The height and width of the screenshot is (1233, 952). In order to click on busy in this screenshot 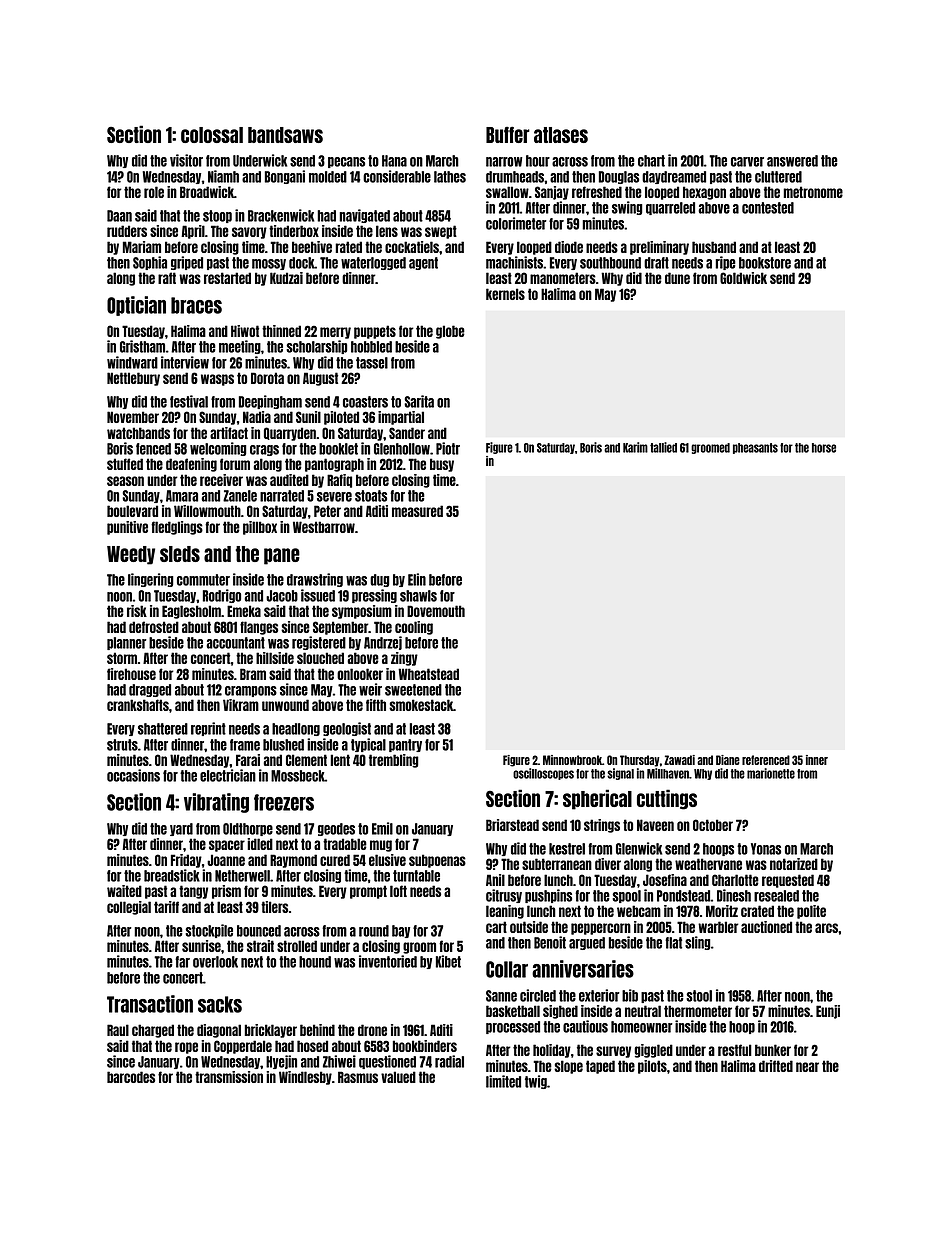, I will do `click(442, 465)`.
